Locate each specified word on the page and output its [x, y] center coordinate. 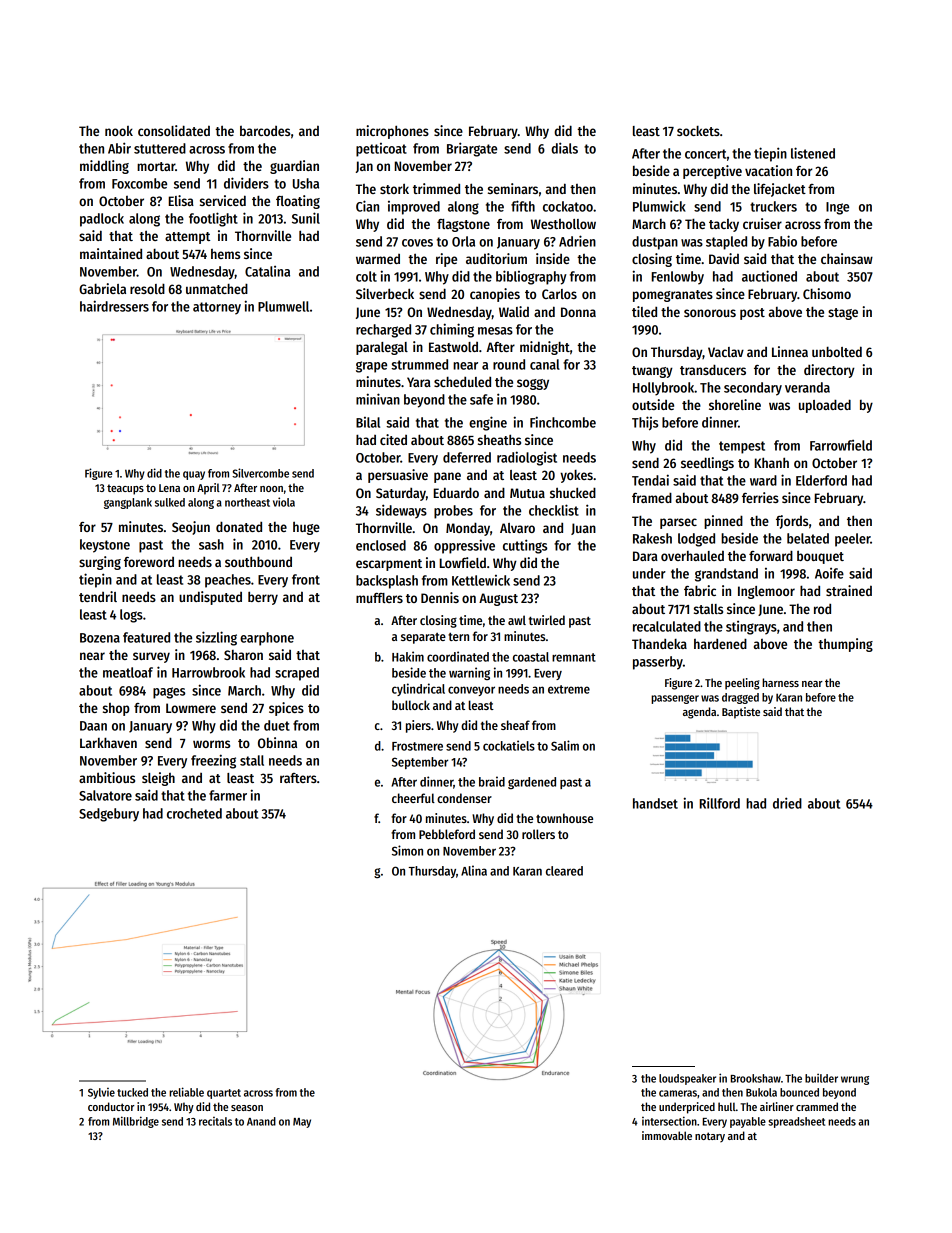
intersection [669, 1121]
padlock [102, 220]
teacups [125, 489]
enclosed [381, 545]
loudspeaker [687, 1079]
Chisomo [827, 293]
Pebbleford [447, 834]
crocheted [194, 813]
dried [787, 803]
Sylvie [101, 1093]
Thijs [645, 423]
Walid [514, 311]
